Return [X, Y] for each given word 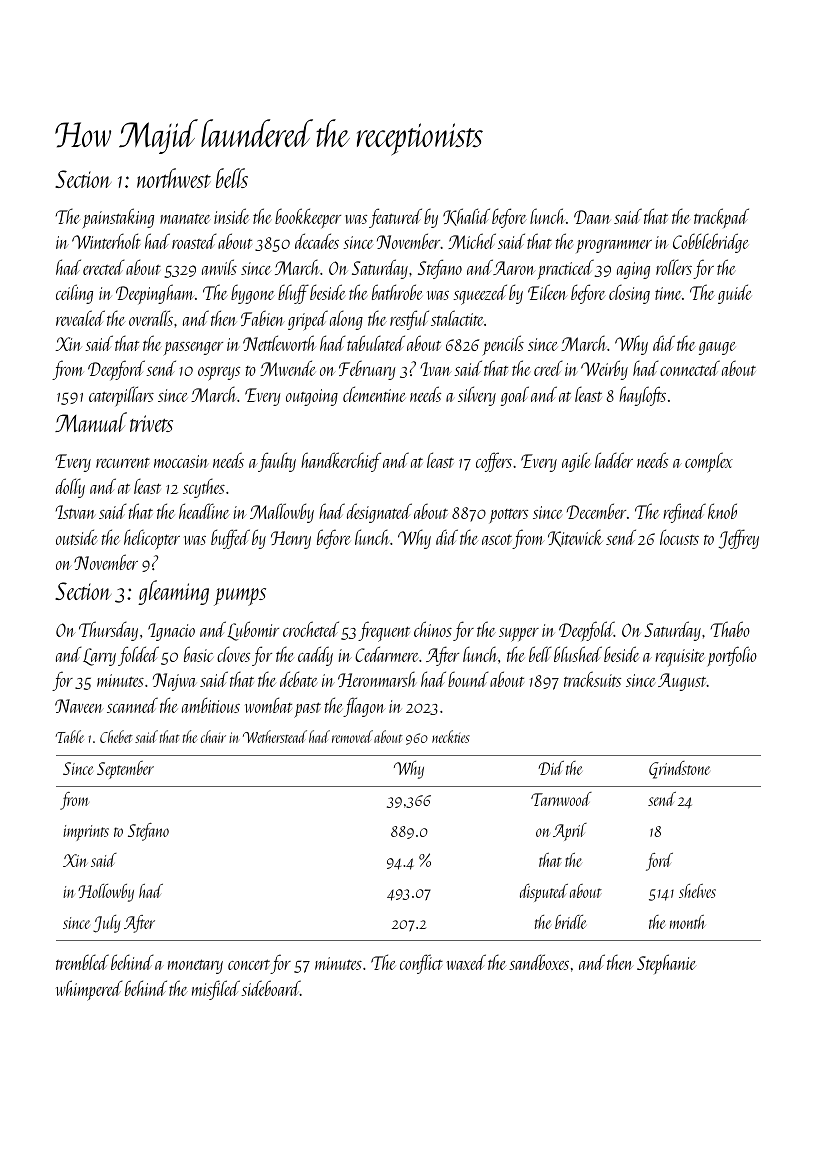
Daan [592, 217]
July [106, 924]
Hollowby [106, 893]
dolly [70, 488]
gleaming [173, 592]
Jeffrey [738, 539]
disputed [544, 893]
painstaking [118, 218]
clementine [374, 394]
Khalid [466, 217]
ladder [614, 460]
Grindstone [679, 770]
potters [509, 516]
